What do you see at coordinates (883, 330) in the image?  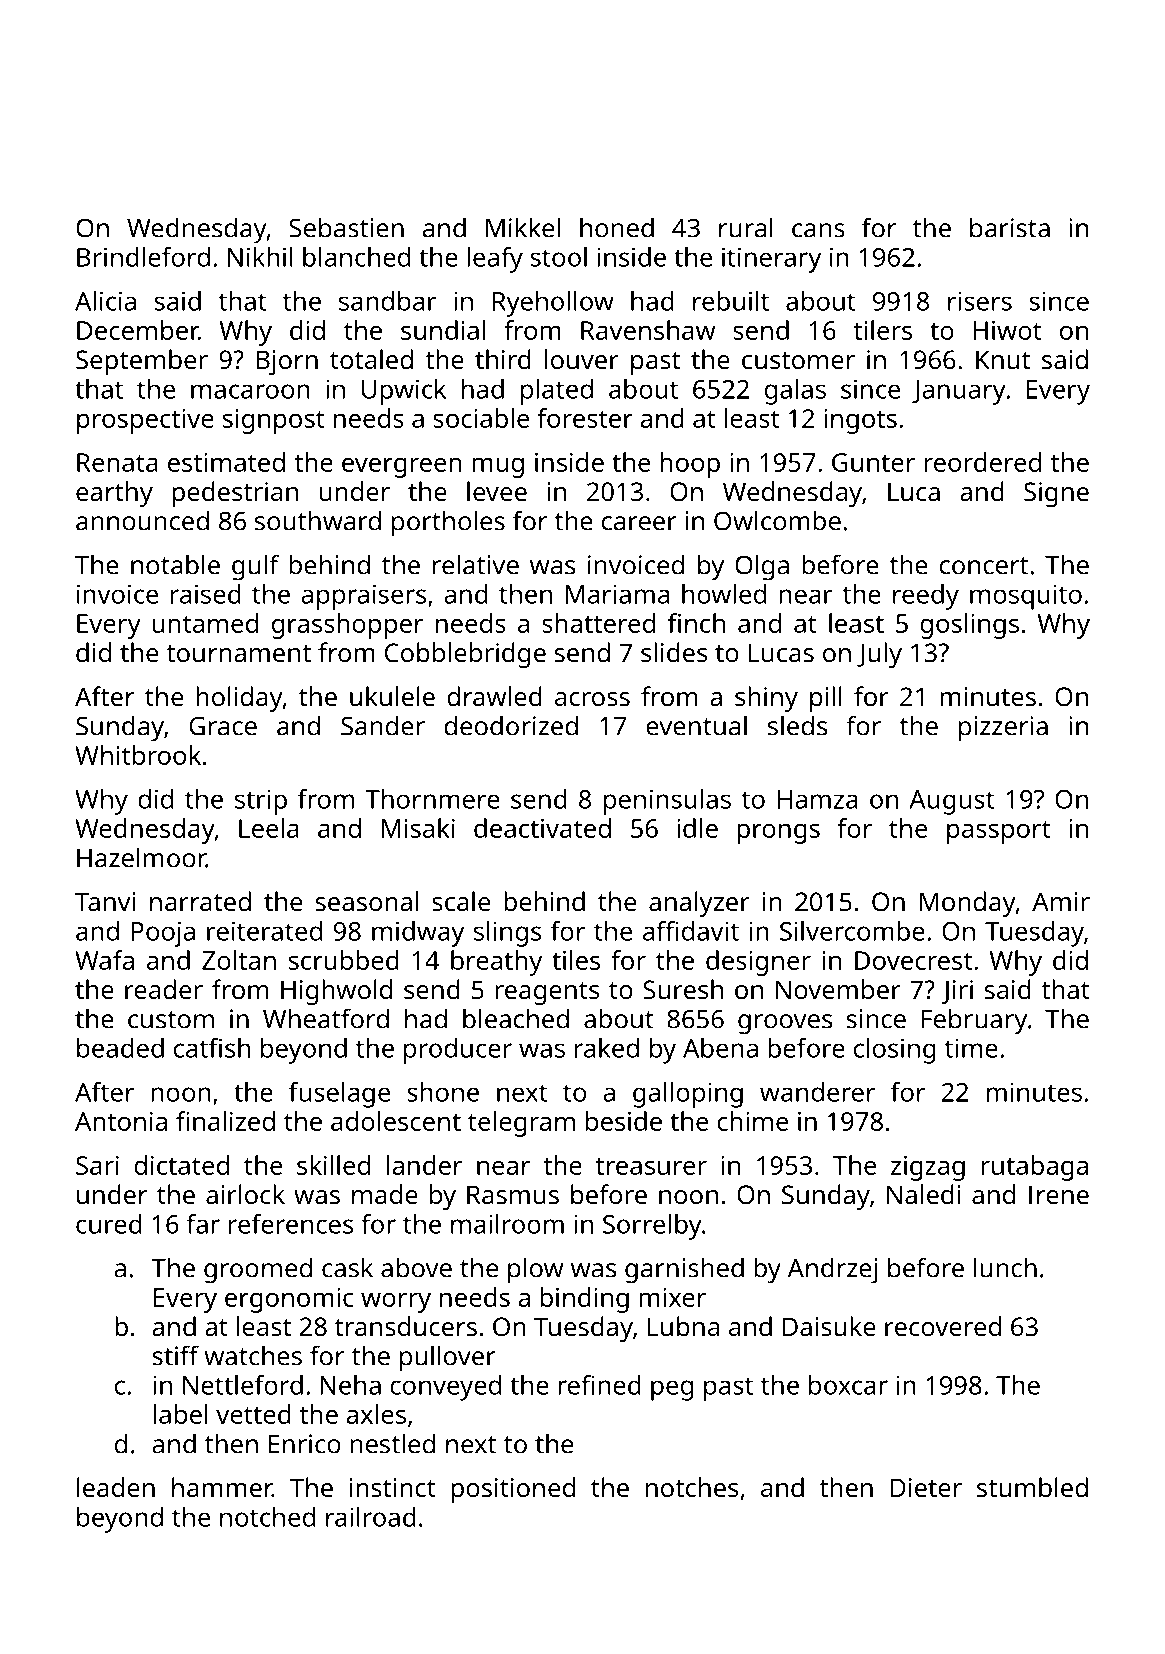 I see `tilers` at bounding box center [883, 330].
